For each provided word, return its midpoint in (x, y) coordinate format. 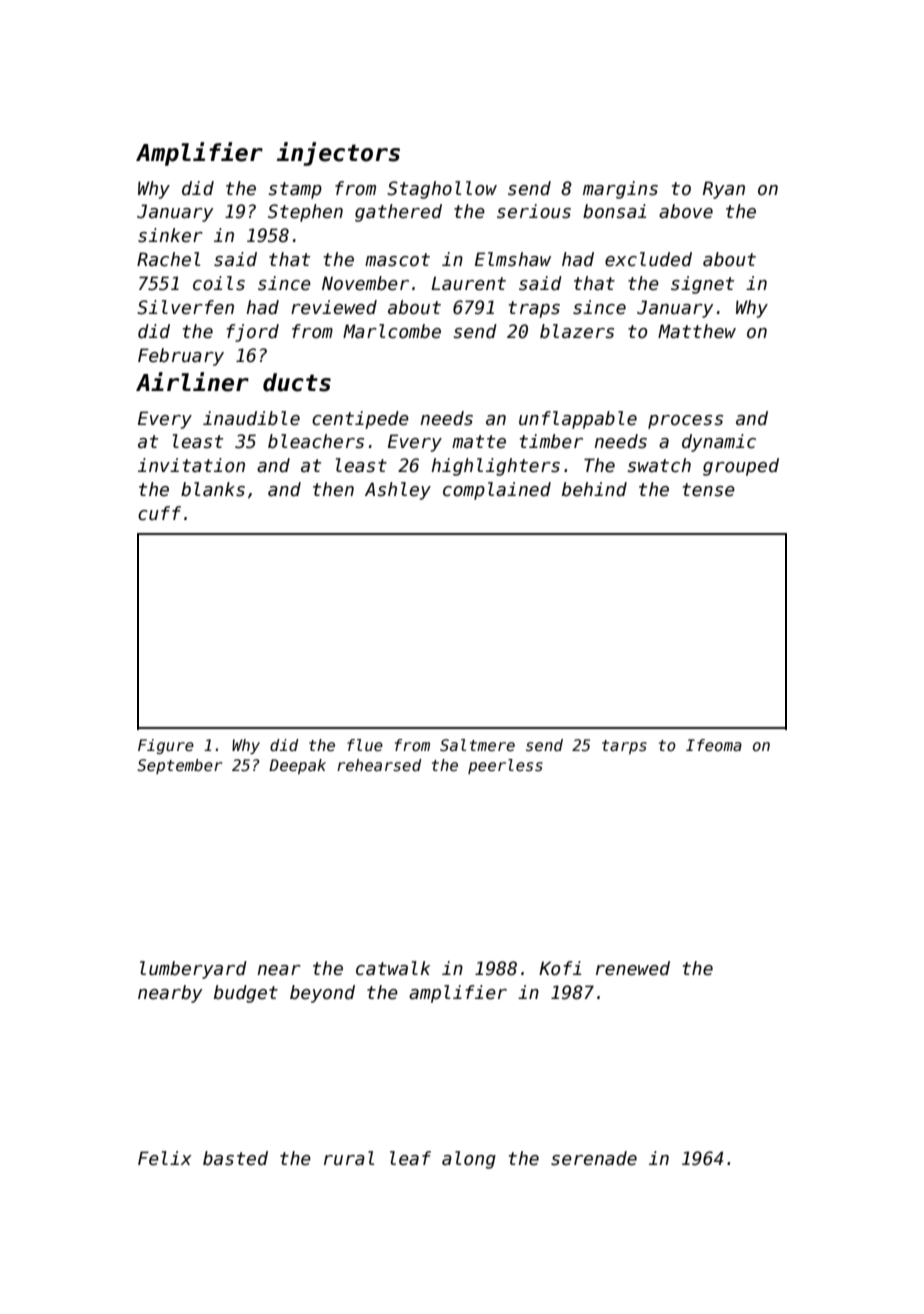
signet (702, 285)
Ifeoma (714, 745)
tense (709, 490)
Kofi (560, 968)
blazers (577, 331)
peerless (505, 766)
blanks (213, 489)
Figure (166, 746)
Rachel (168, 259)
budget (246, 994)
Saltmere (477, 745)
